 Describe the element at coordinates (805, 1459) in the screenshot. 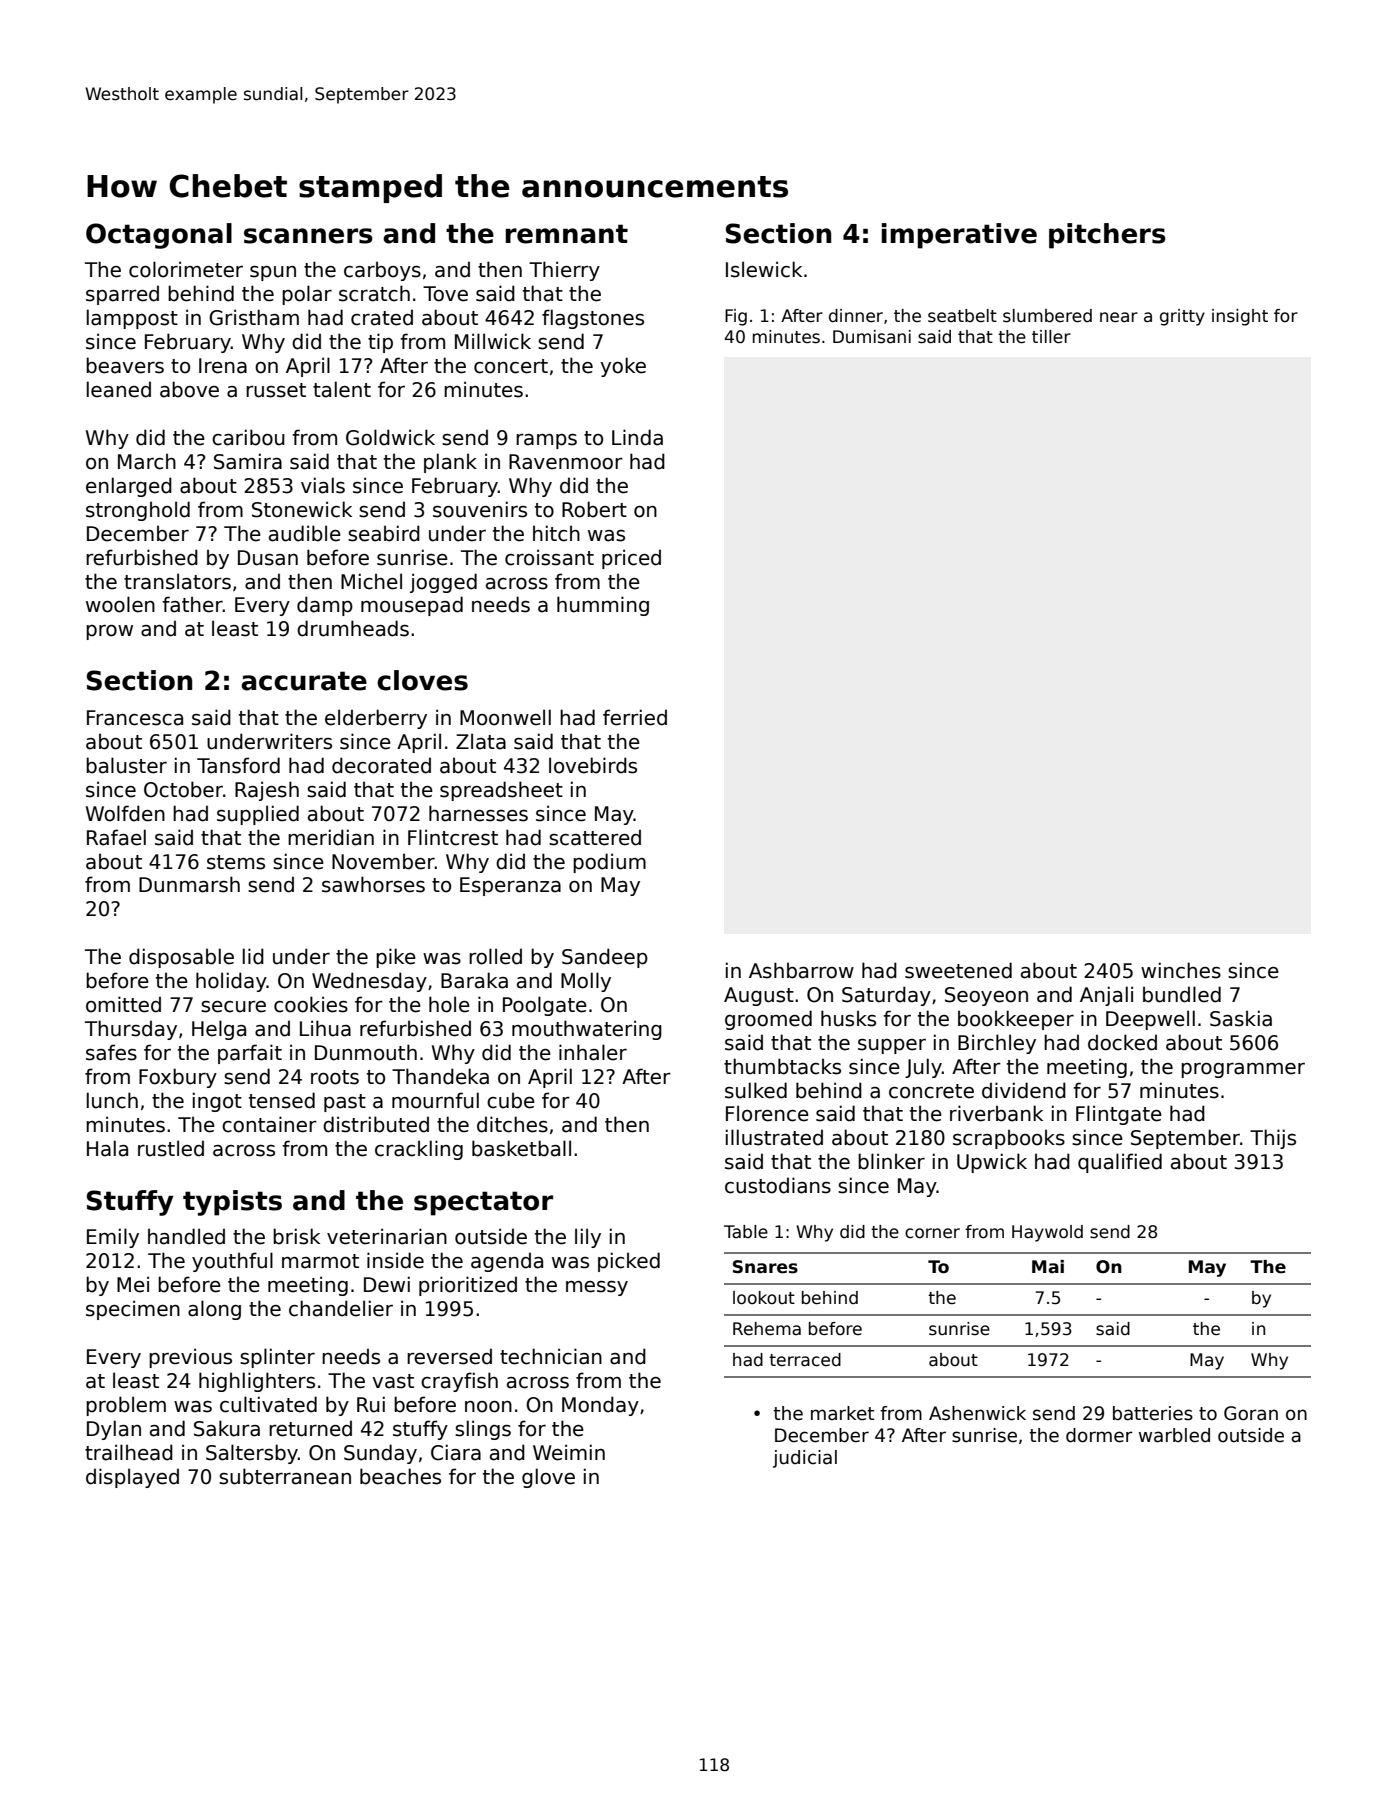

I see `judicial` at that location.
